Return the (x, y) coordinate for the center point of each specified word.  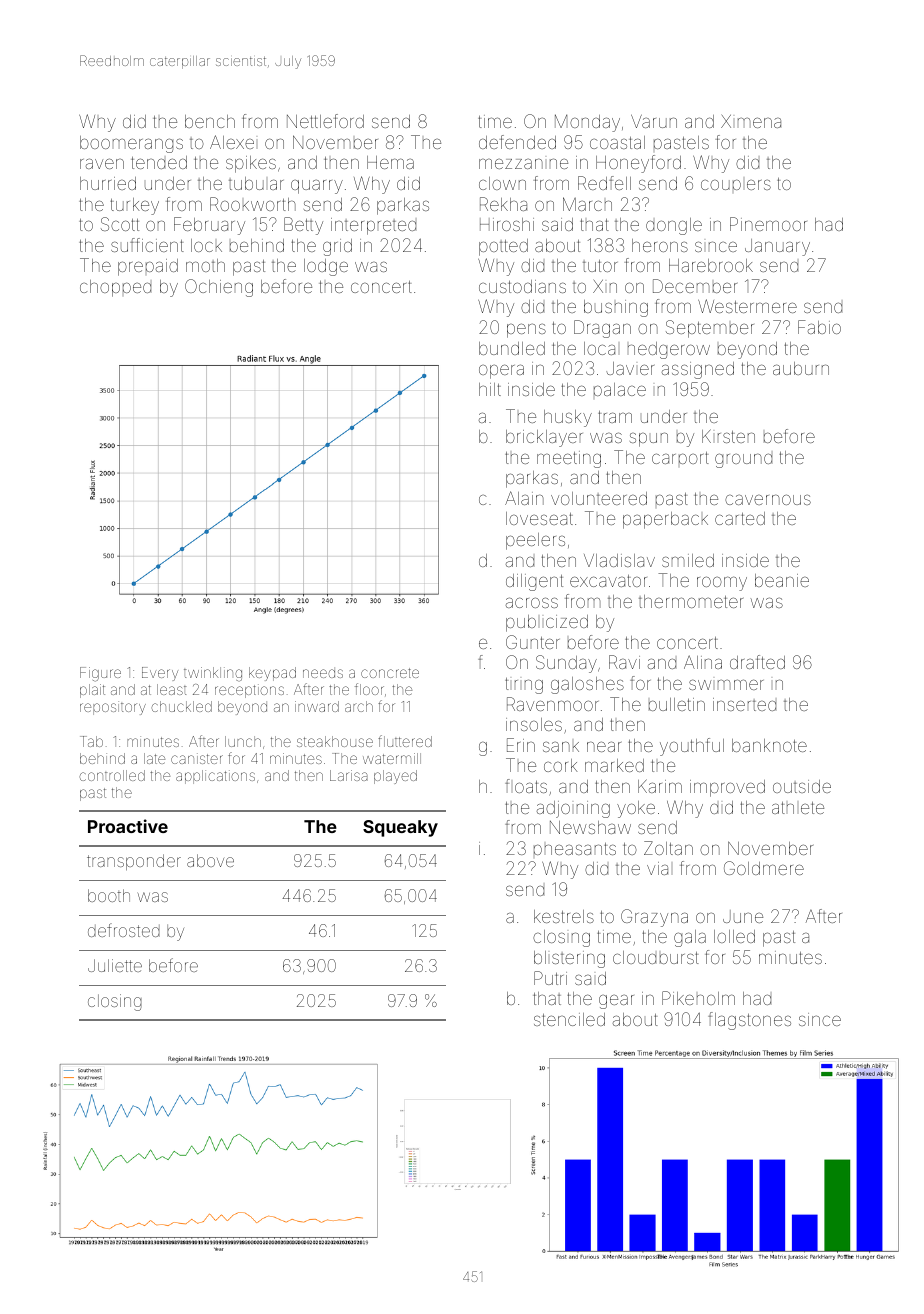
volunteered (599, 498)
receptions (249, 691)
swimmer (726, 684)
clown (502, 183)
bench (210, 121)
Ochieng (219, 288)
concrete (390, 673)
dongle (674, 226)
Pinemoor (768, 224)
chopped (115, 288)
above (210, 860)
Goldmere (764, 868)
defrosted (124, 930)
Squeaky (400, 828)
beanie (782, 580)
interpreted (373, 226)
